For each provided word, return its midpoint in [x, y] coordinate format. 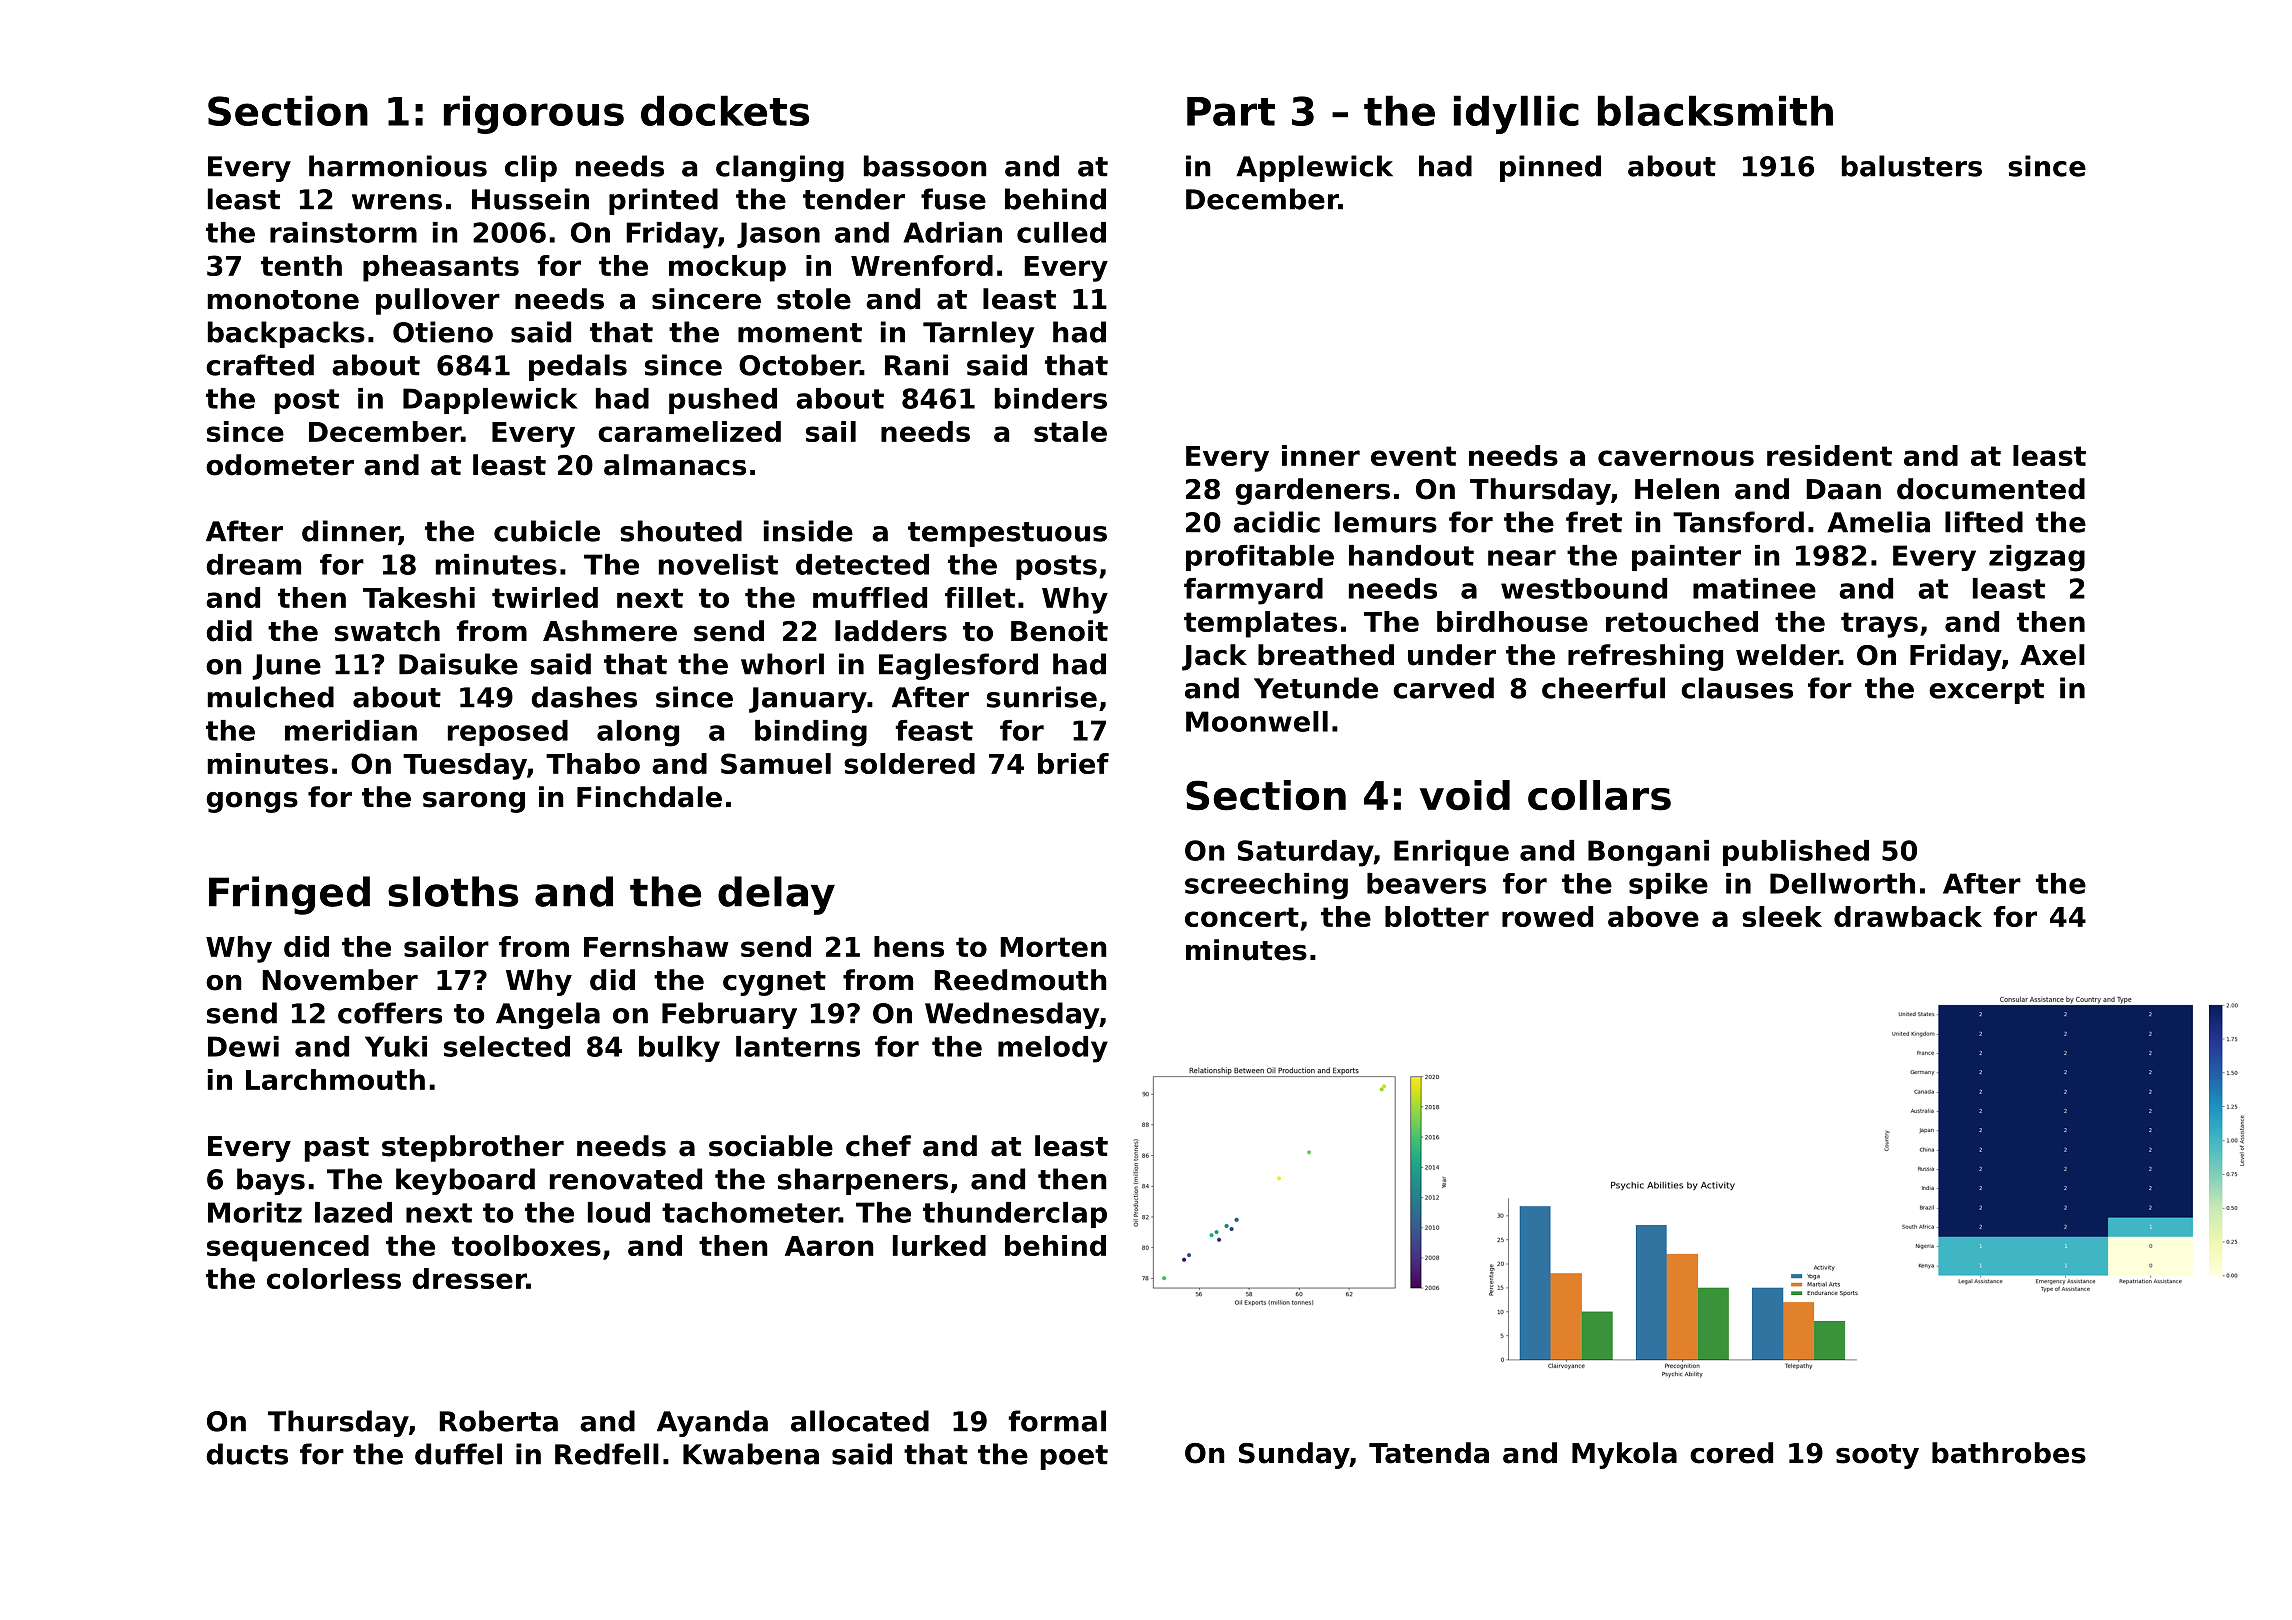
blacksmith [1715, 110]
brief [1073, 763]
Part [1231, 111]
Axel [2052, 655]
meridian [351, 730]
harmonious [398, 166]
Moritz [255, 1212]
